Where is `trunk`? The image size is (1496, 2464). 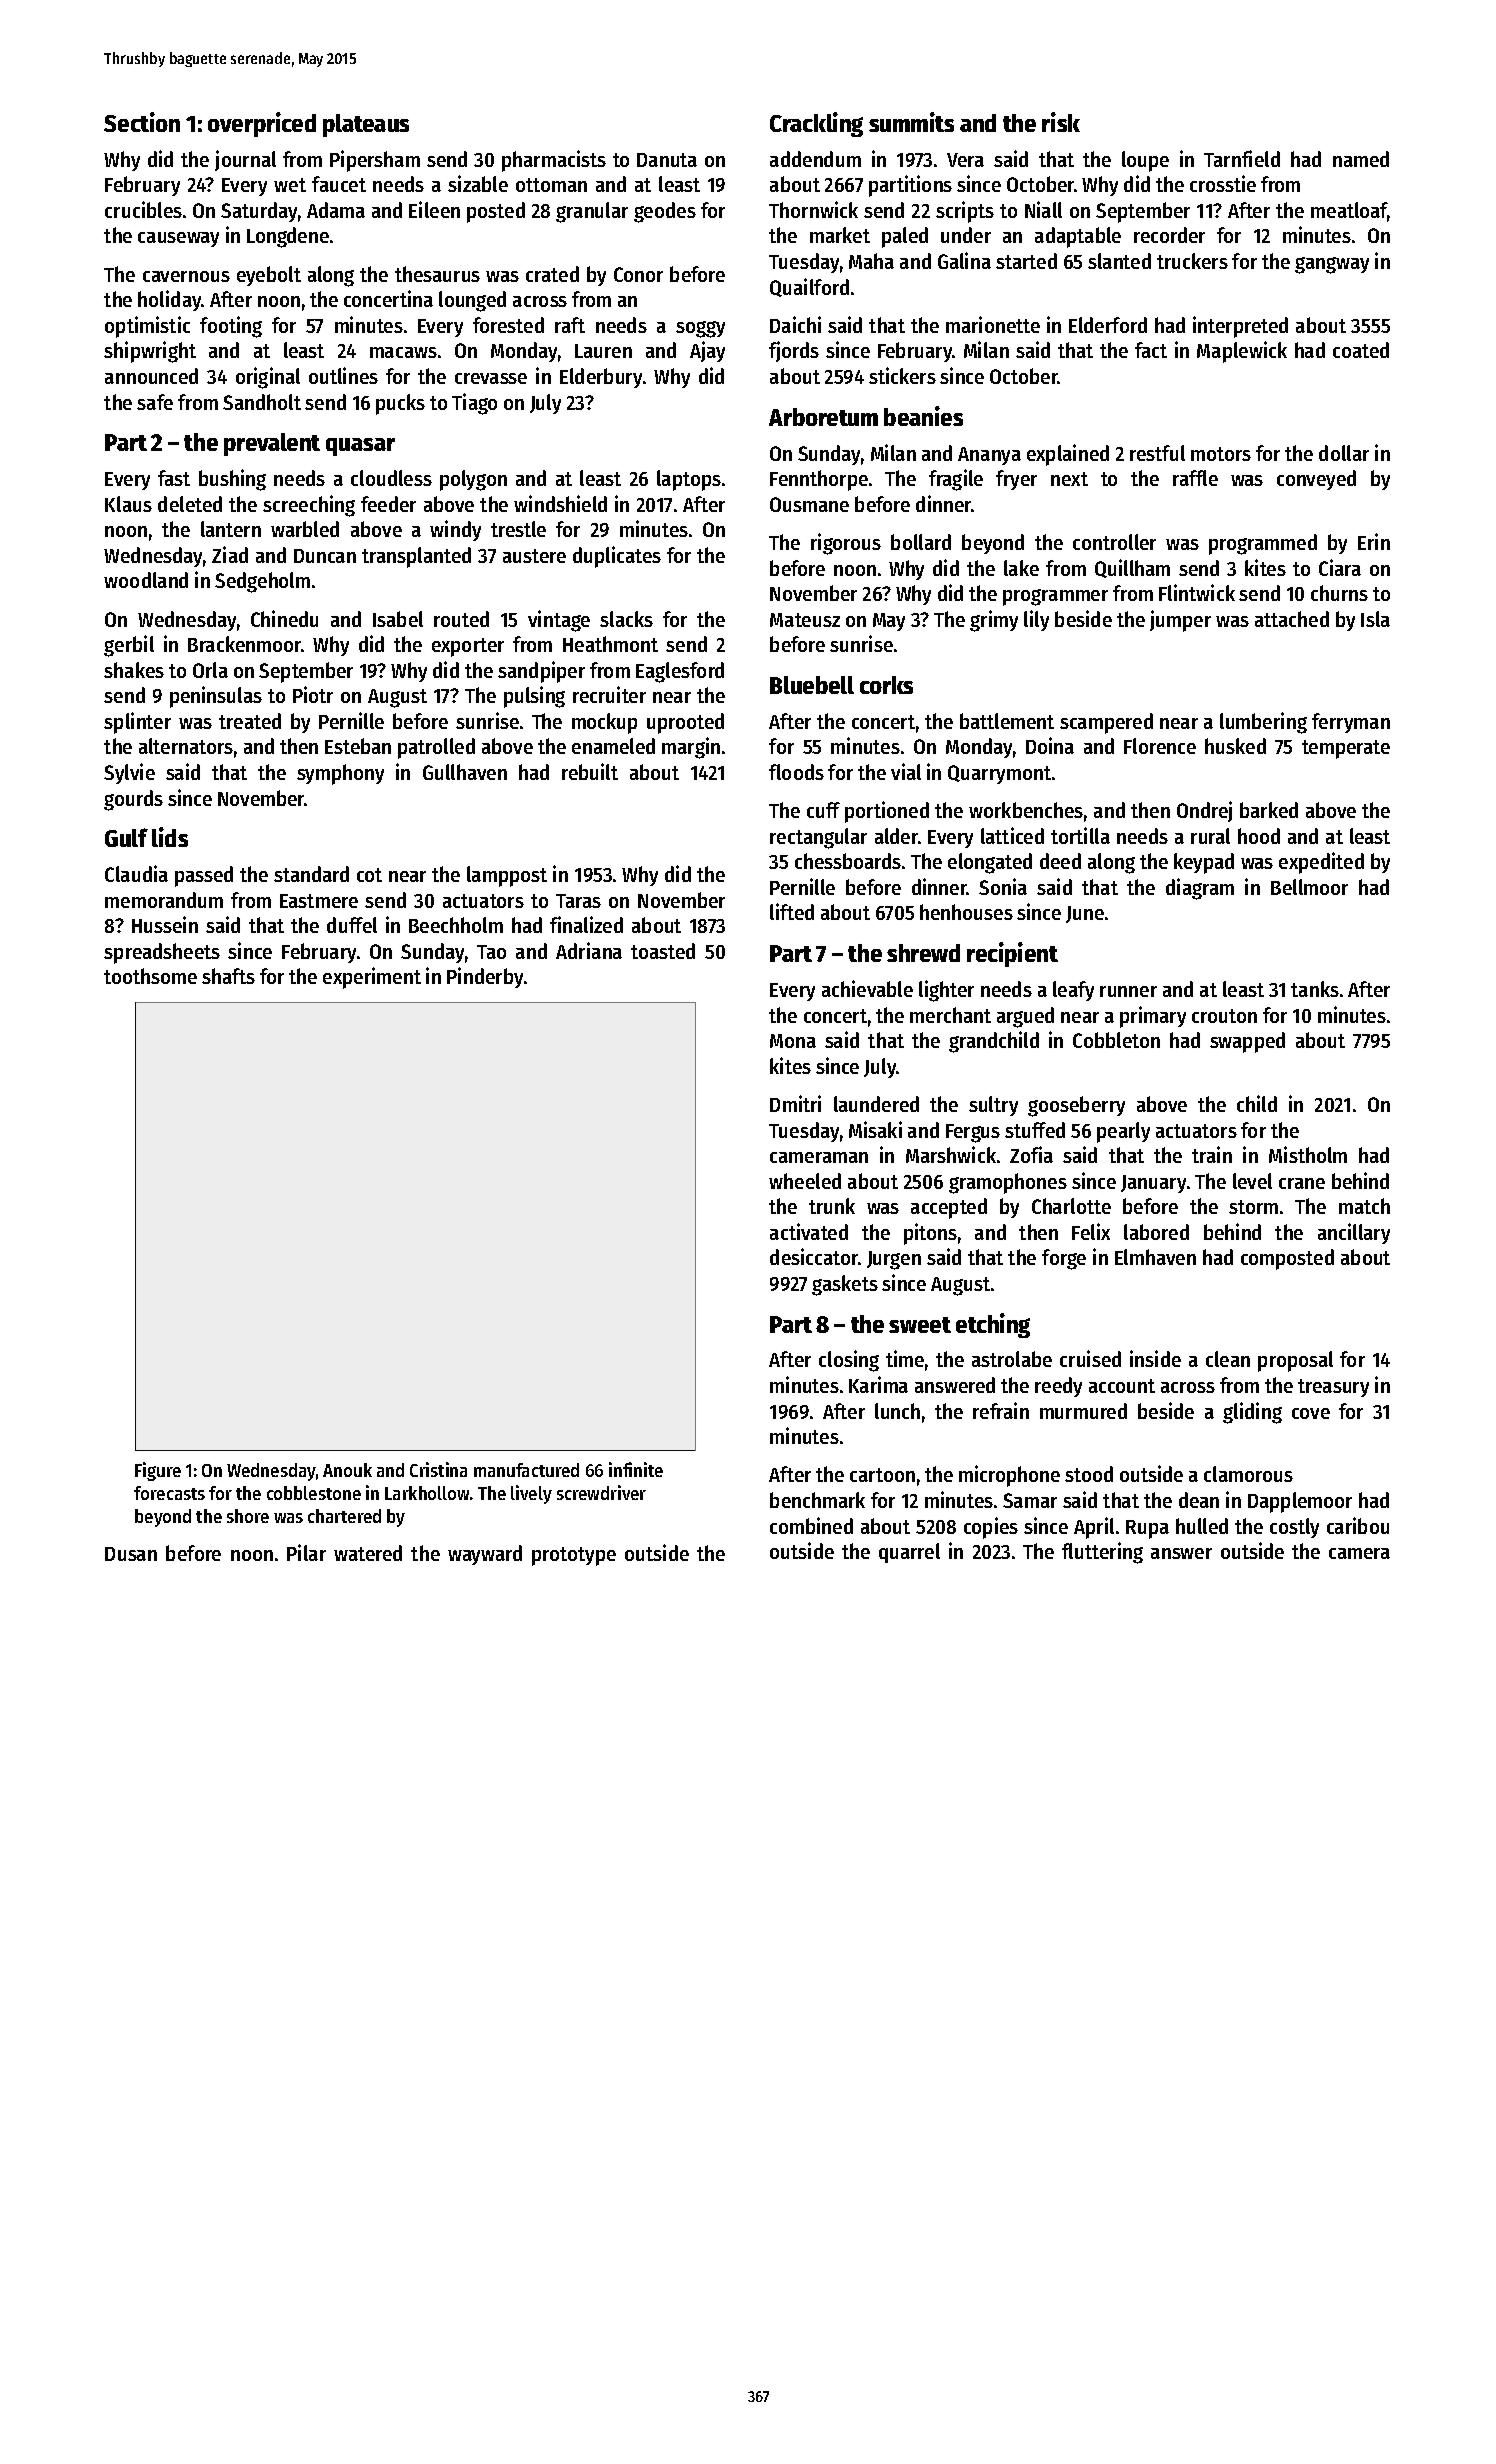
trunk is located at coordinates (832, 1206).
